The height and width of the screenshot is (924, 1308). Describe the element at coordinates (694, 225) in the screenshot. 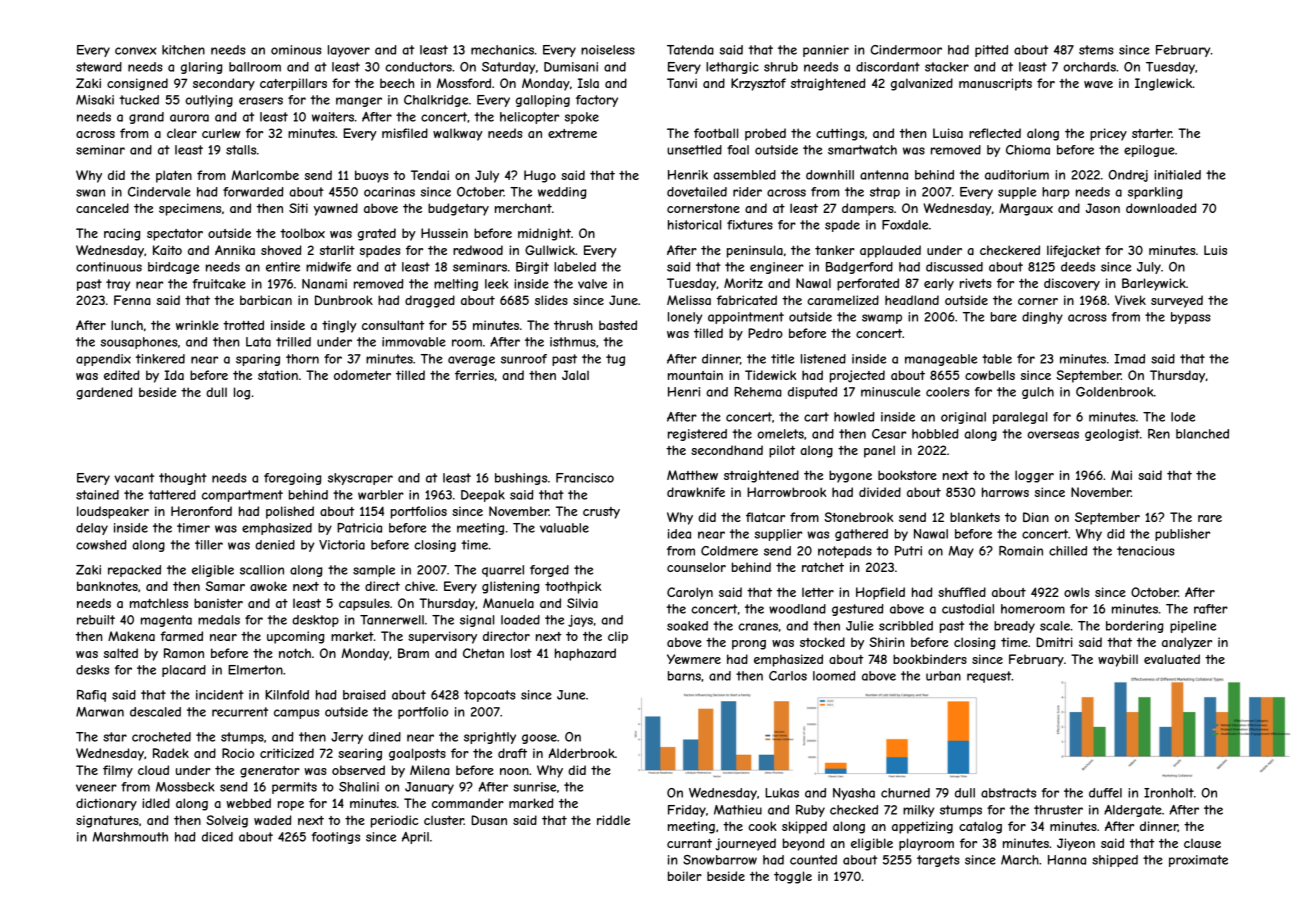

I see `historical` at that location.
